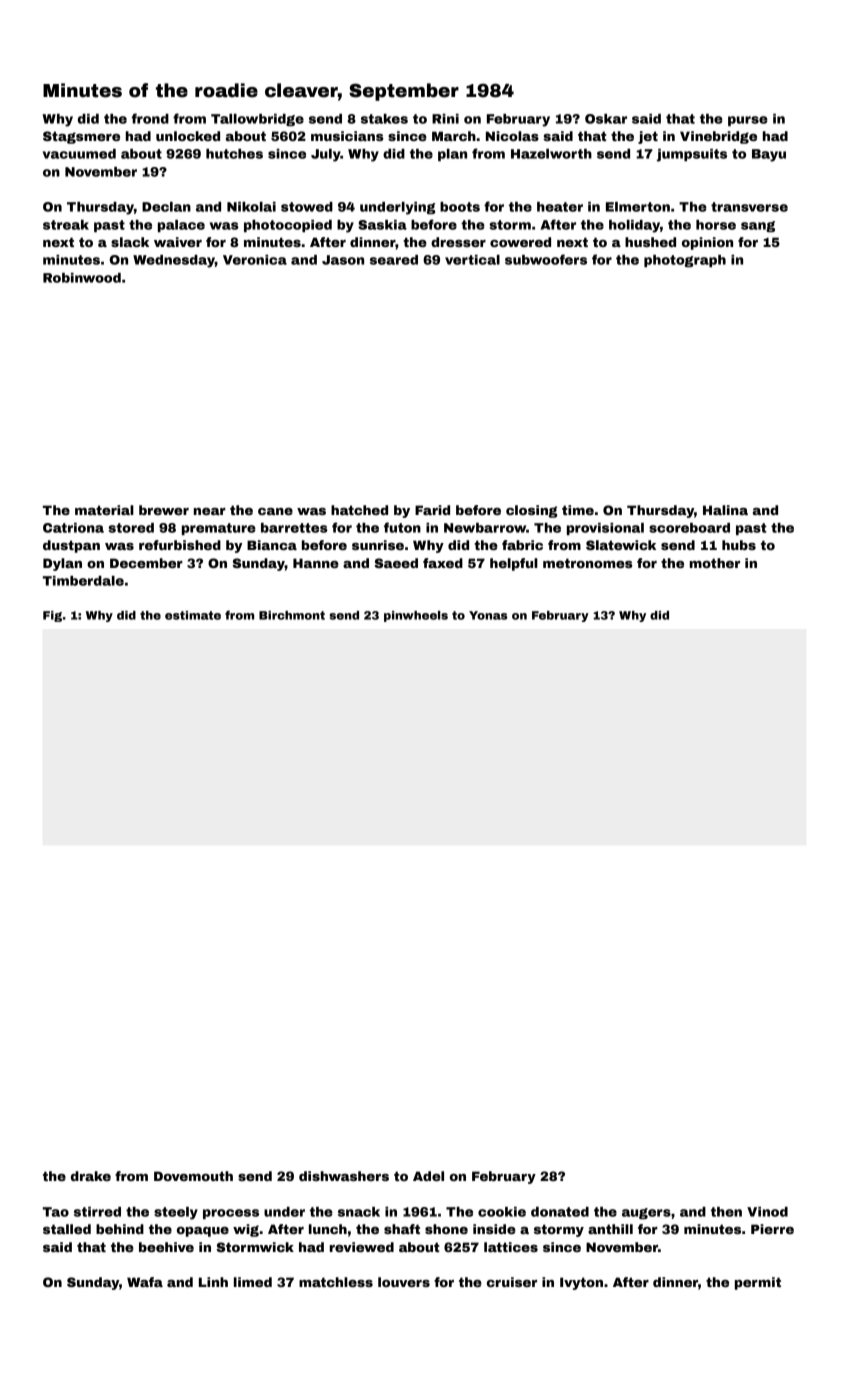 The image size is (849, 1400). Describe the element at coordinates (428, 1176) in the document. I see `Adel` at that location.
